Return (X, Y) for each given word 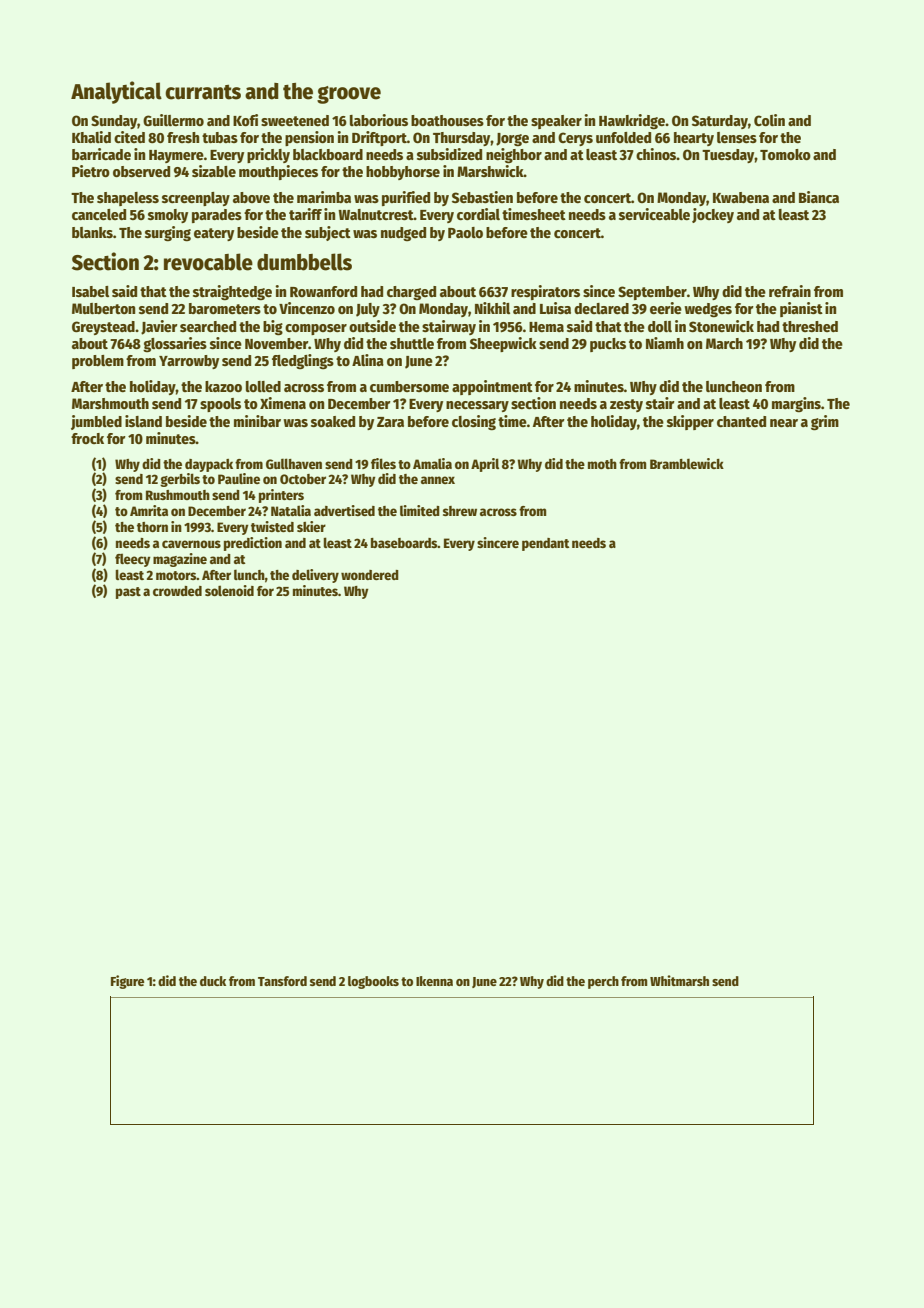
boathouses (447, 120)
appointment (492, 387)
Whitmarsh (679, 980)
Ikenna (434, 981)
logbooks (373, 982)
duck (213, 981)
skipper (690, 422)
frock (87, 438)
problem (98, 362)
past (128, 593)
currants (203, 92)
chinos (656, 154)
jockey (713, 215)
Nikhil (492, 308)
